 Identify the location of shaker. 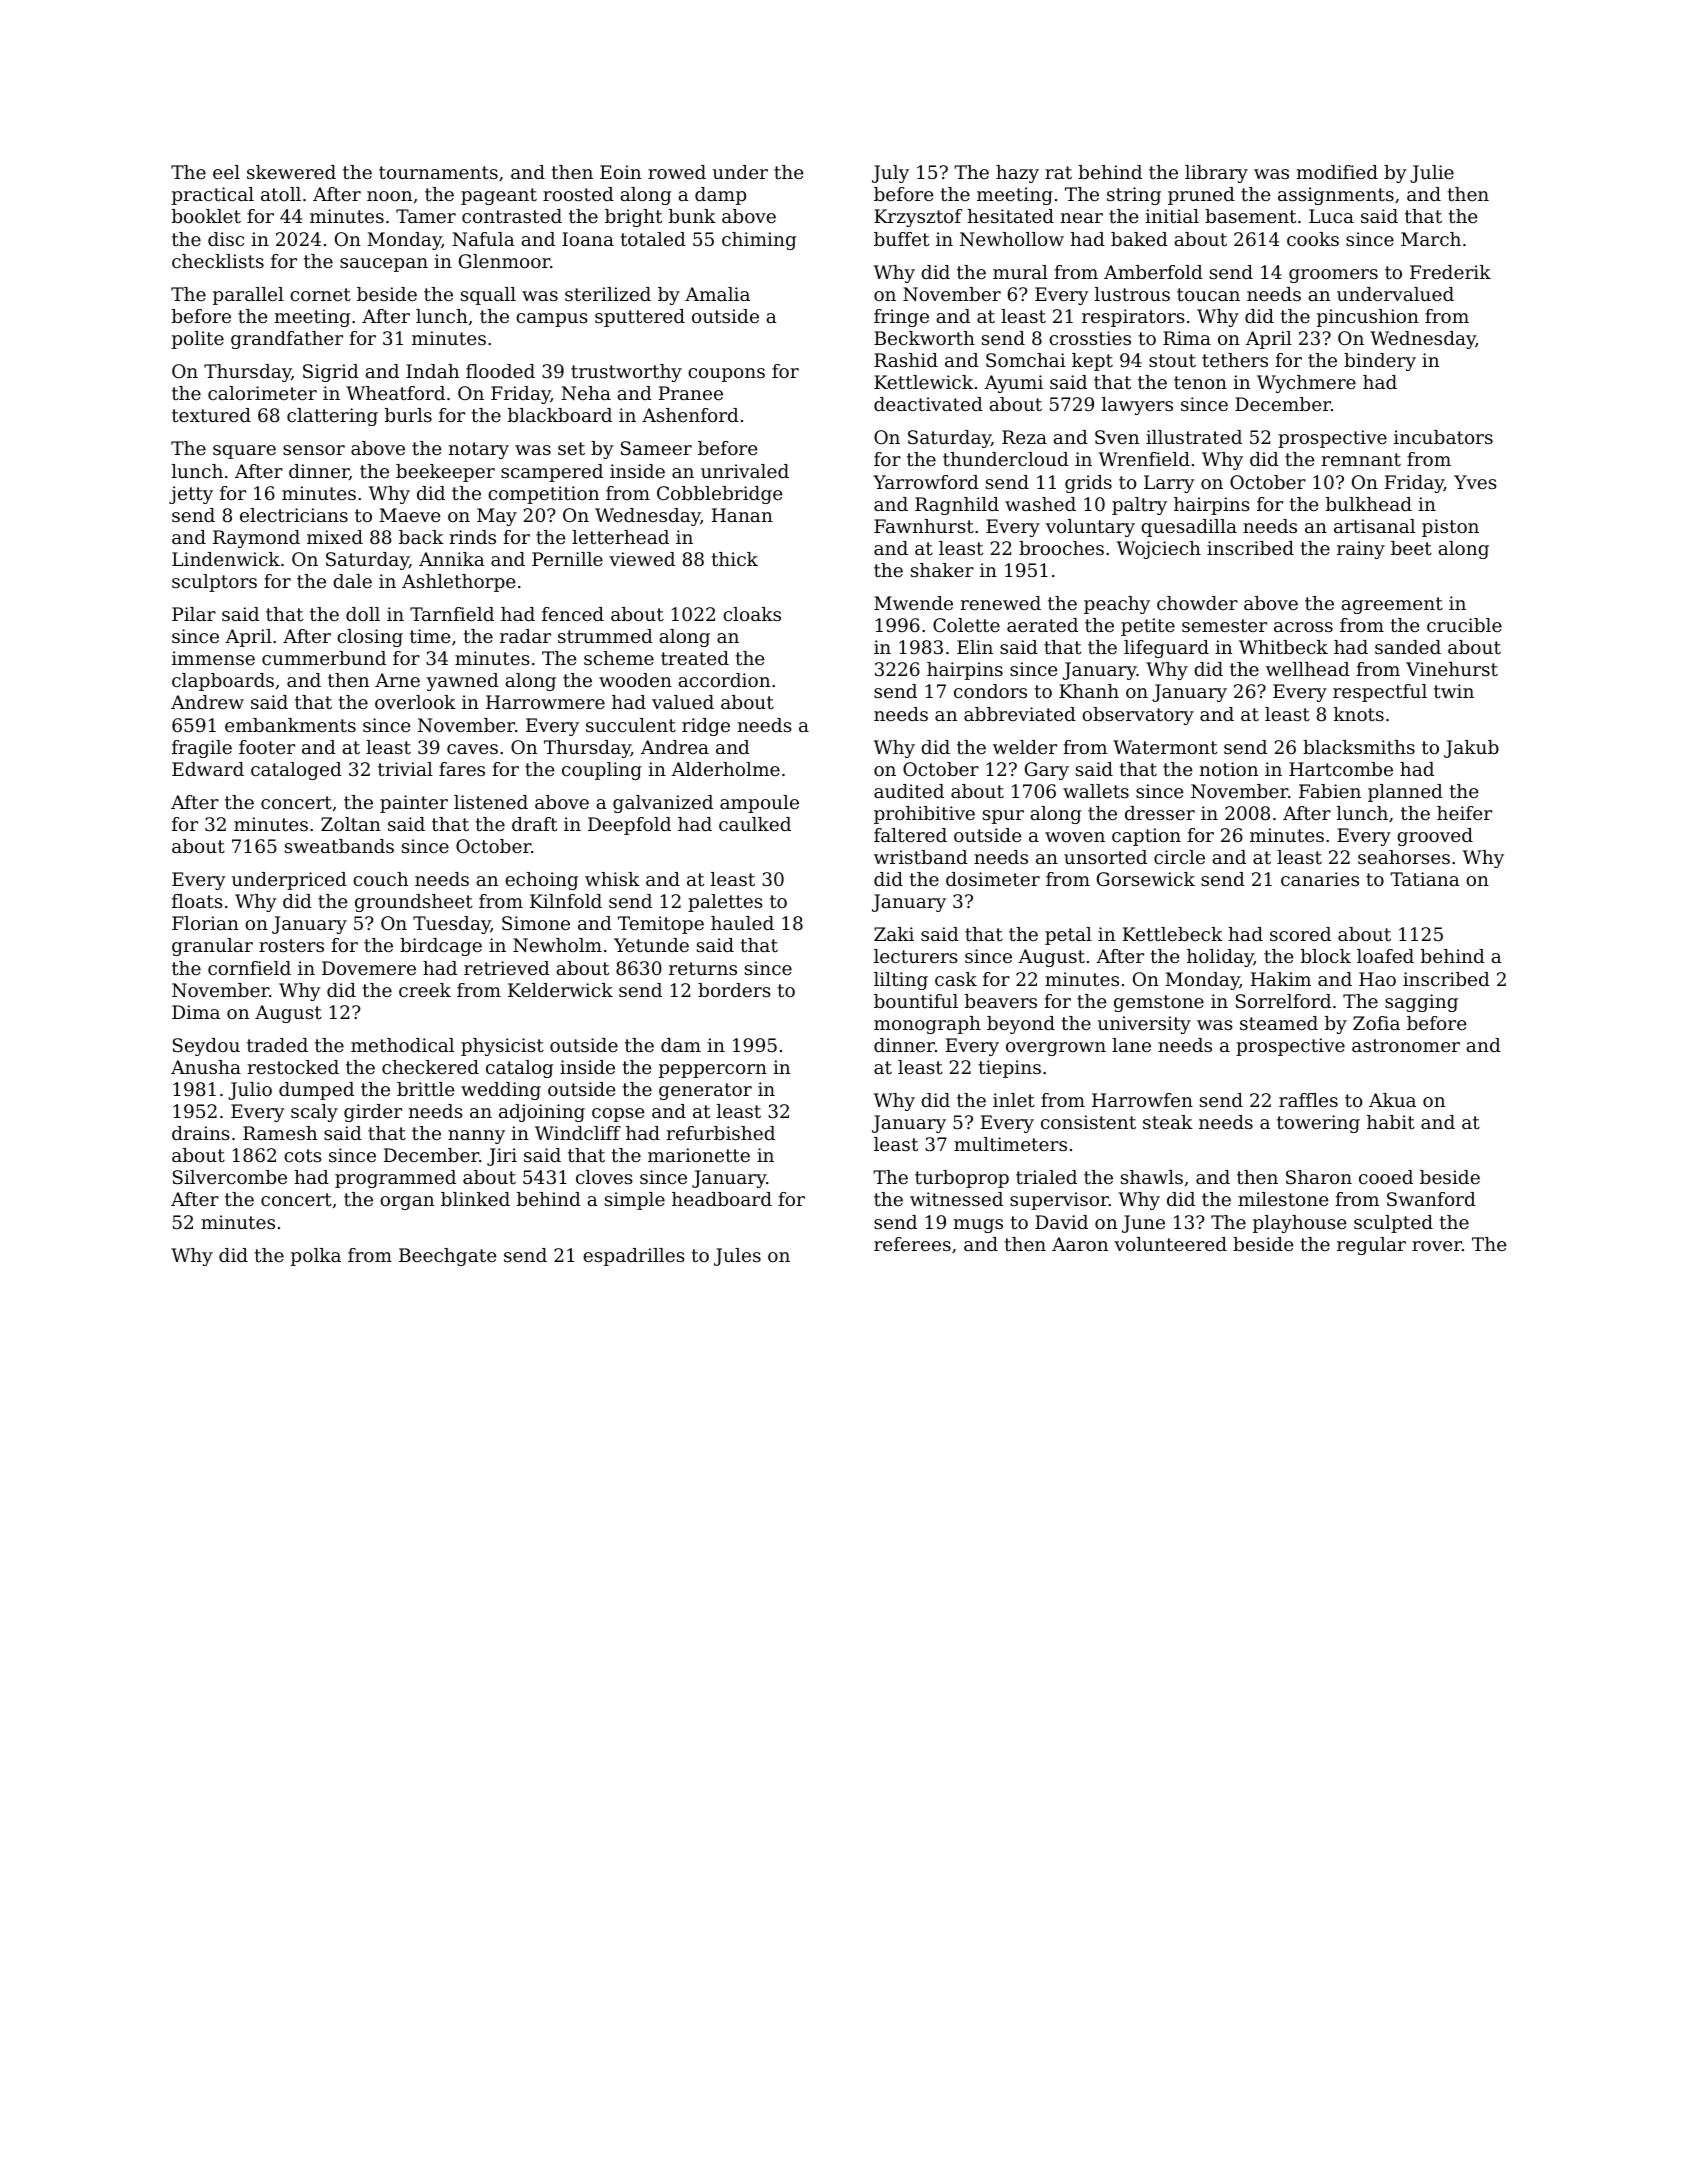
(942, 570).
